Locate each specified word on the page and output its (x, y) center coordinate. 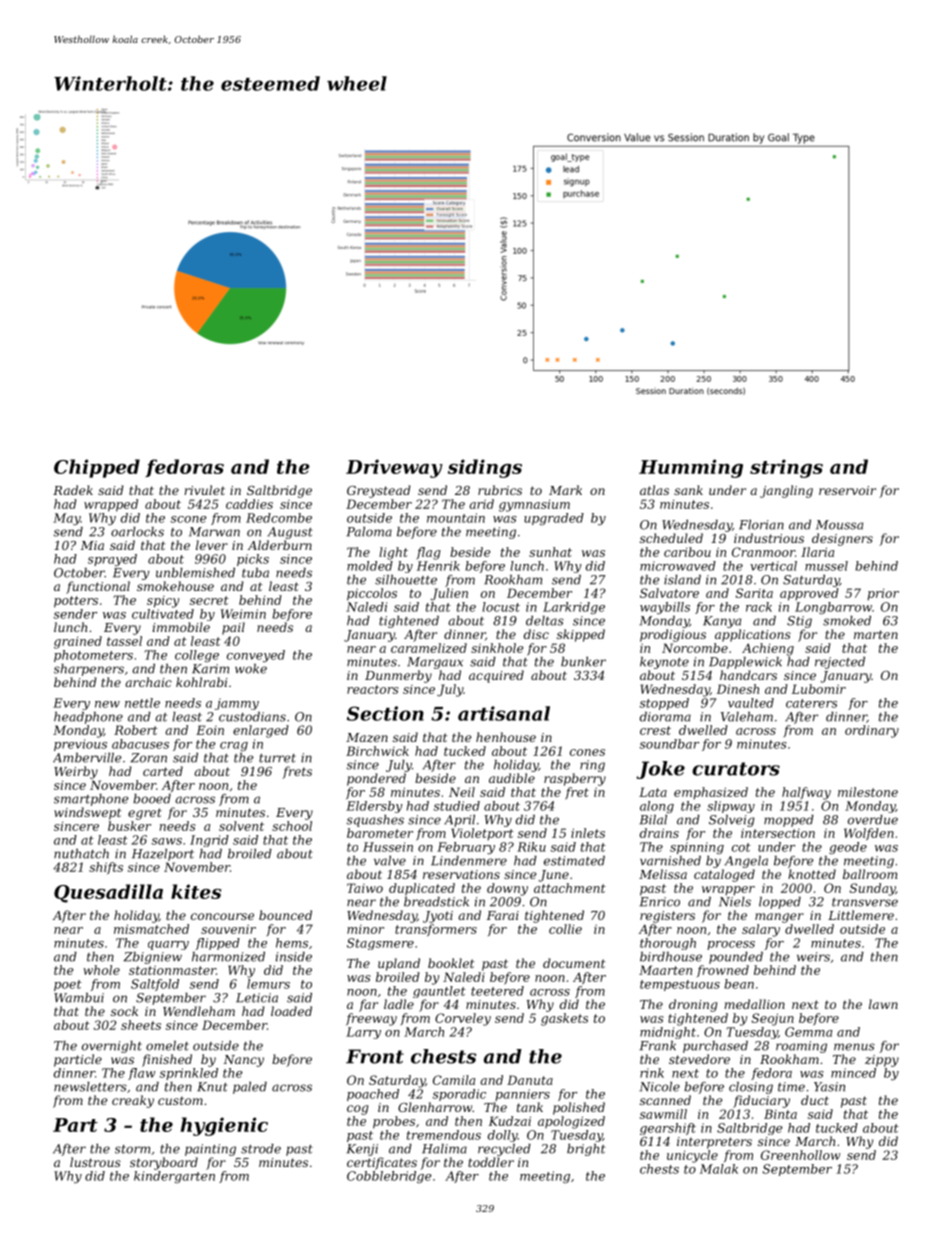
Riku (531, 847)
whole (101, 970)
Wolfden (869, 834)
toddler (491, 1162)
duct (815, 1100)
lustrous (95, 1162)
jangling (786, 491)
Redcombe (279, 518)
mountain (456, 518)
